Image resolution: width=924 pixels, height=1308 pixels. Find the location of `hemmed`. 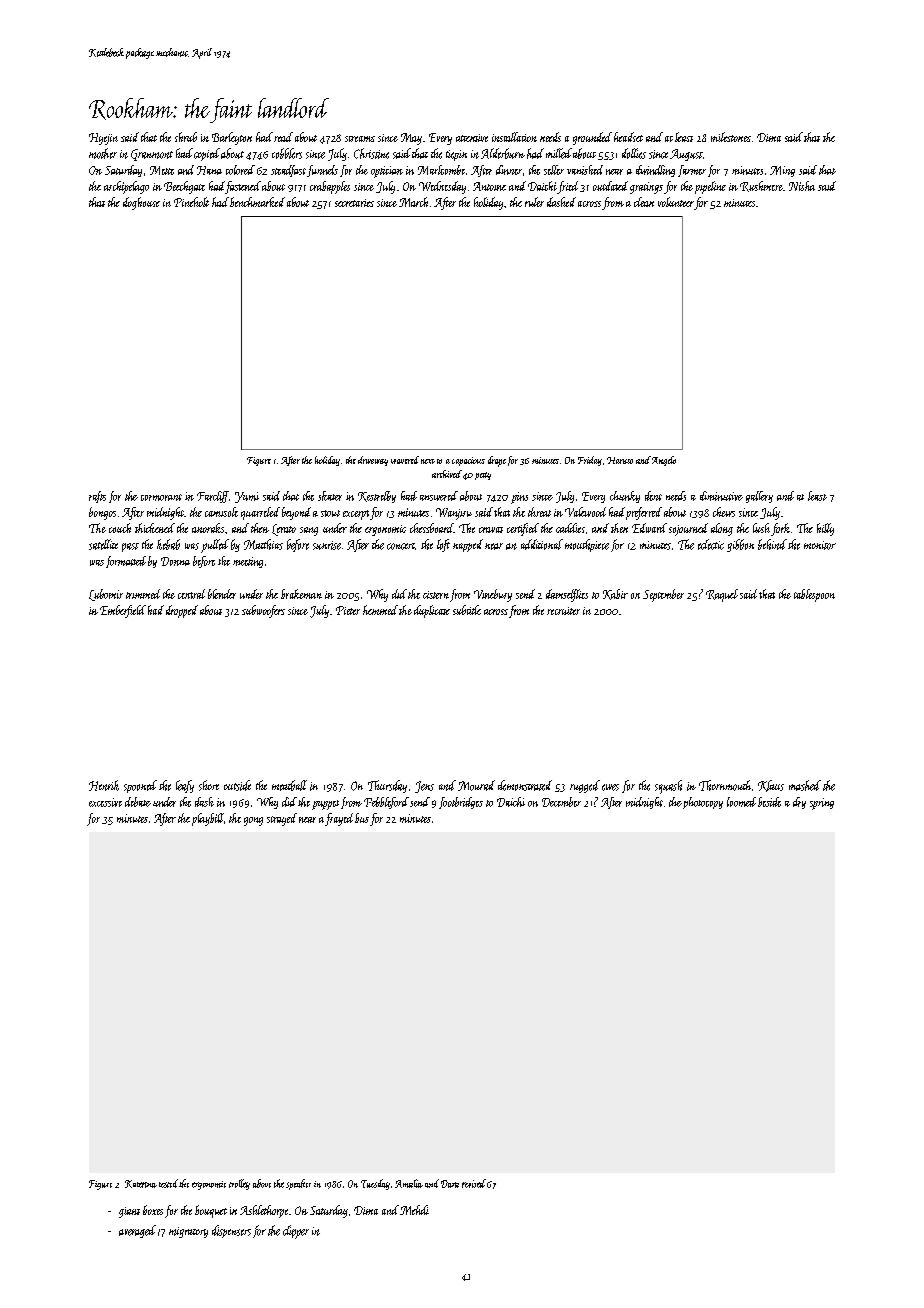

hemmed is located at coordinates (380, 610).
